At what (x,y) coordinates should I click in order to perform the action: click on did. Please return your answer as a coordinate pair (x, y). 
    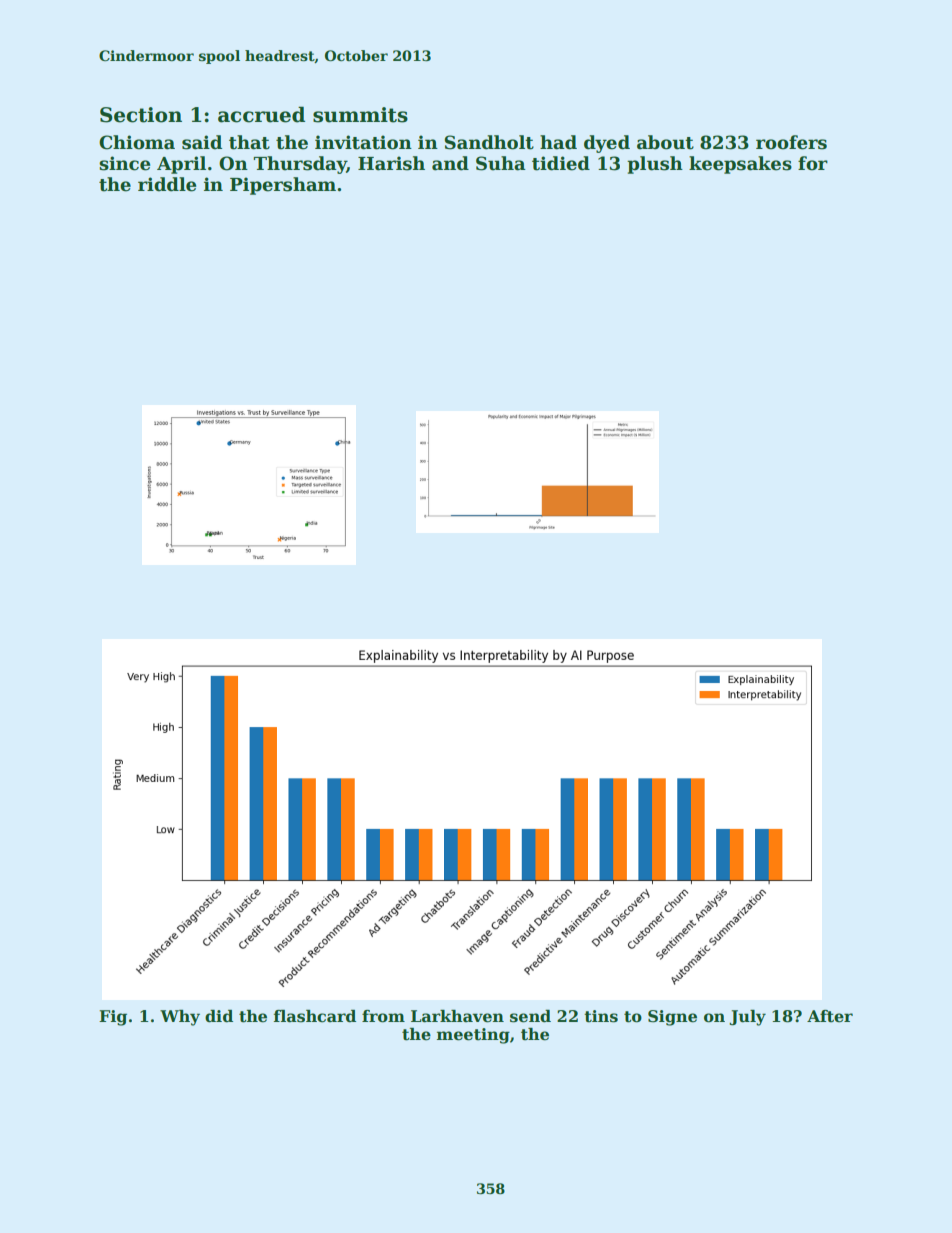
    Looking at the image, I should click on (219, 1016).
